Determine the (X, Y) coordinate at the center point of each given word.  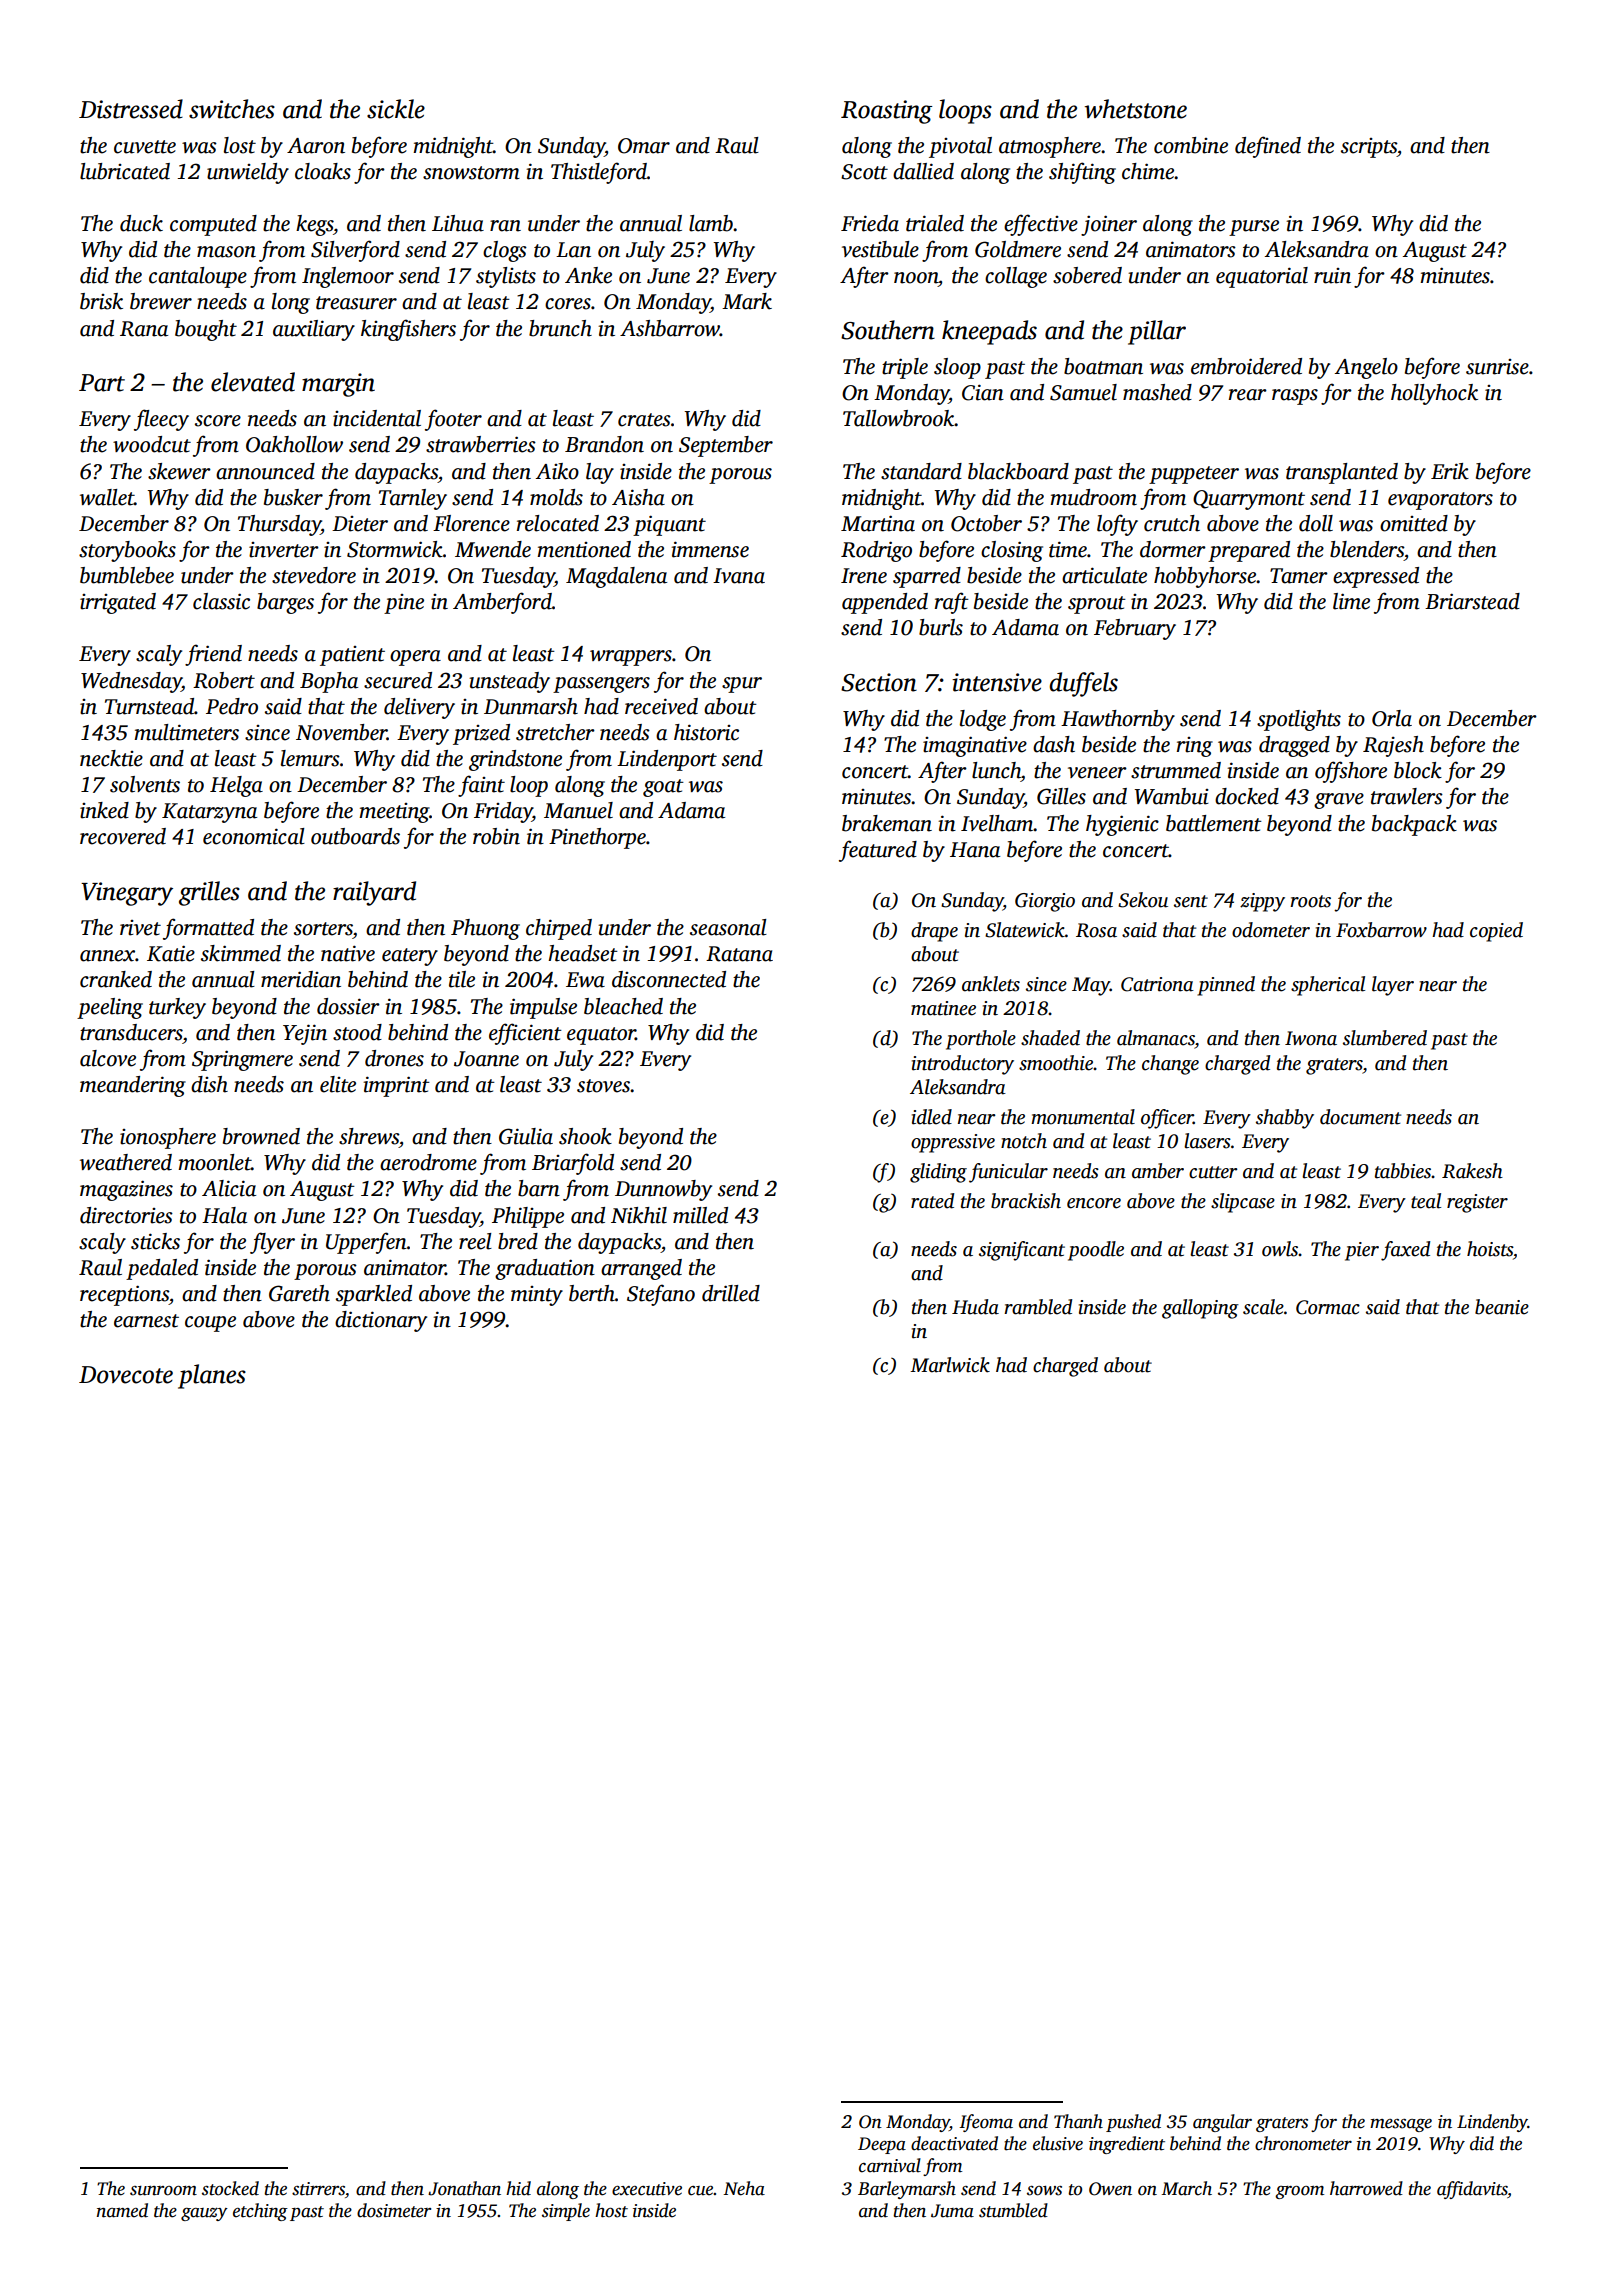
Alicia (229, 1188)
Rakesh (1472, 1171)
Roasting (886, 112)
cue (701, 2191)
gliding (938, 1173)
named (122, 2210)
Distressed (131, 109)
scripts (1369, 148)
